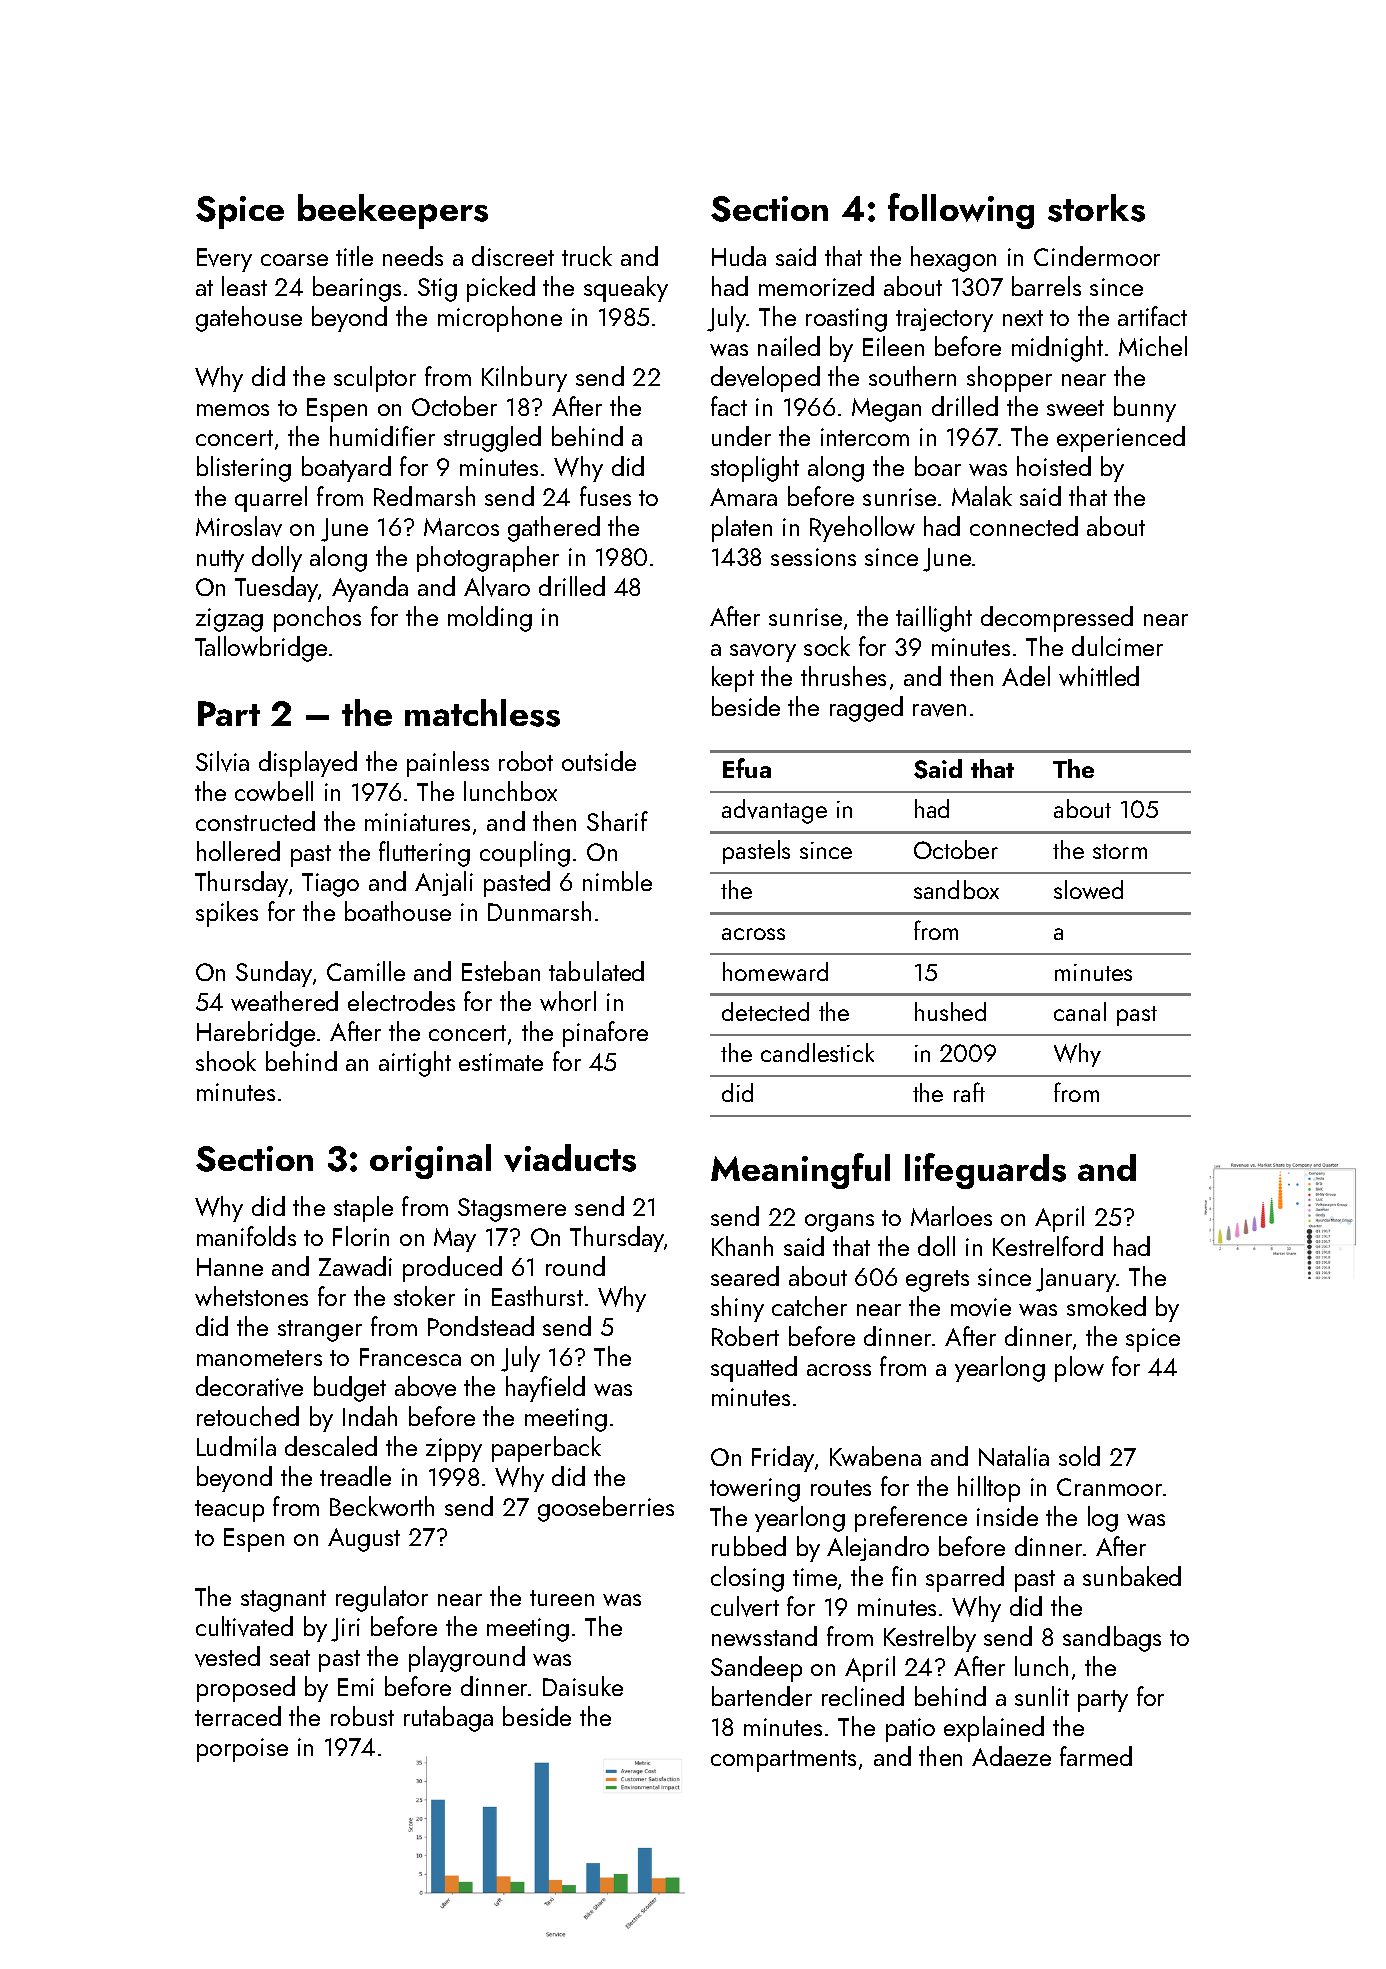  Describe the element at coordinates (733, 679) in the image. I see `kept` at that location.
